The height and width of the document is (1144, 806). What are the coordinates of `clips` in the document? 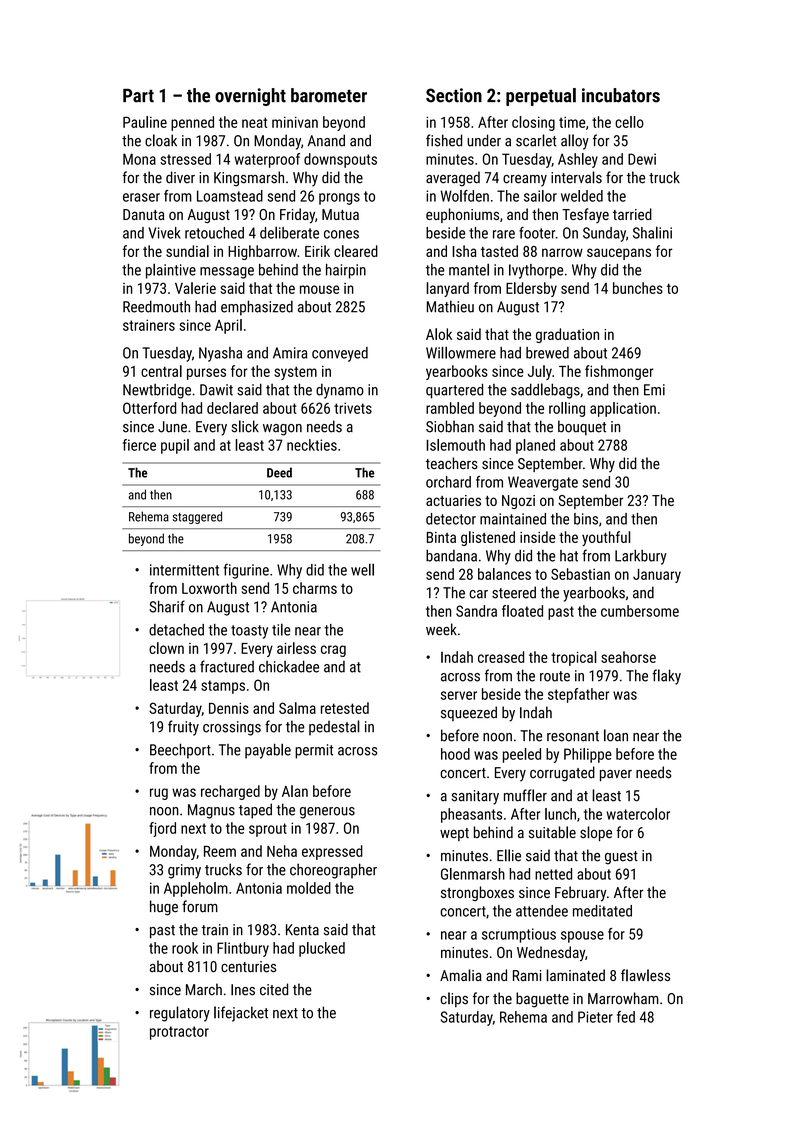 It's located at (454, 999).
